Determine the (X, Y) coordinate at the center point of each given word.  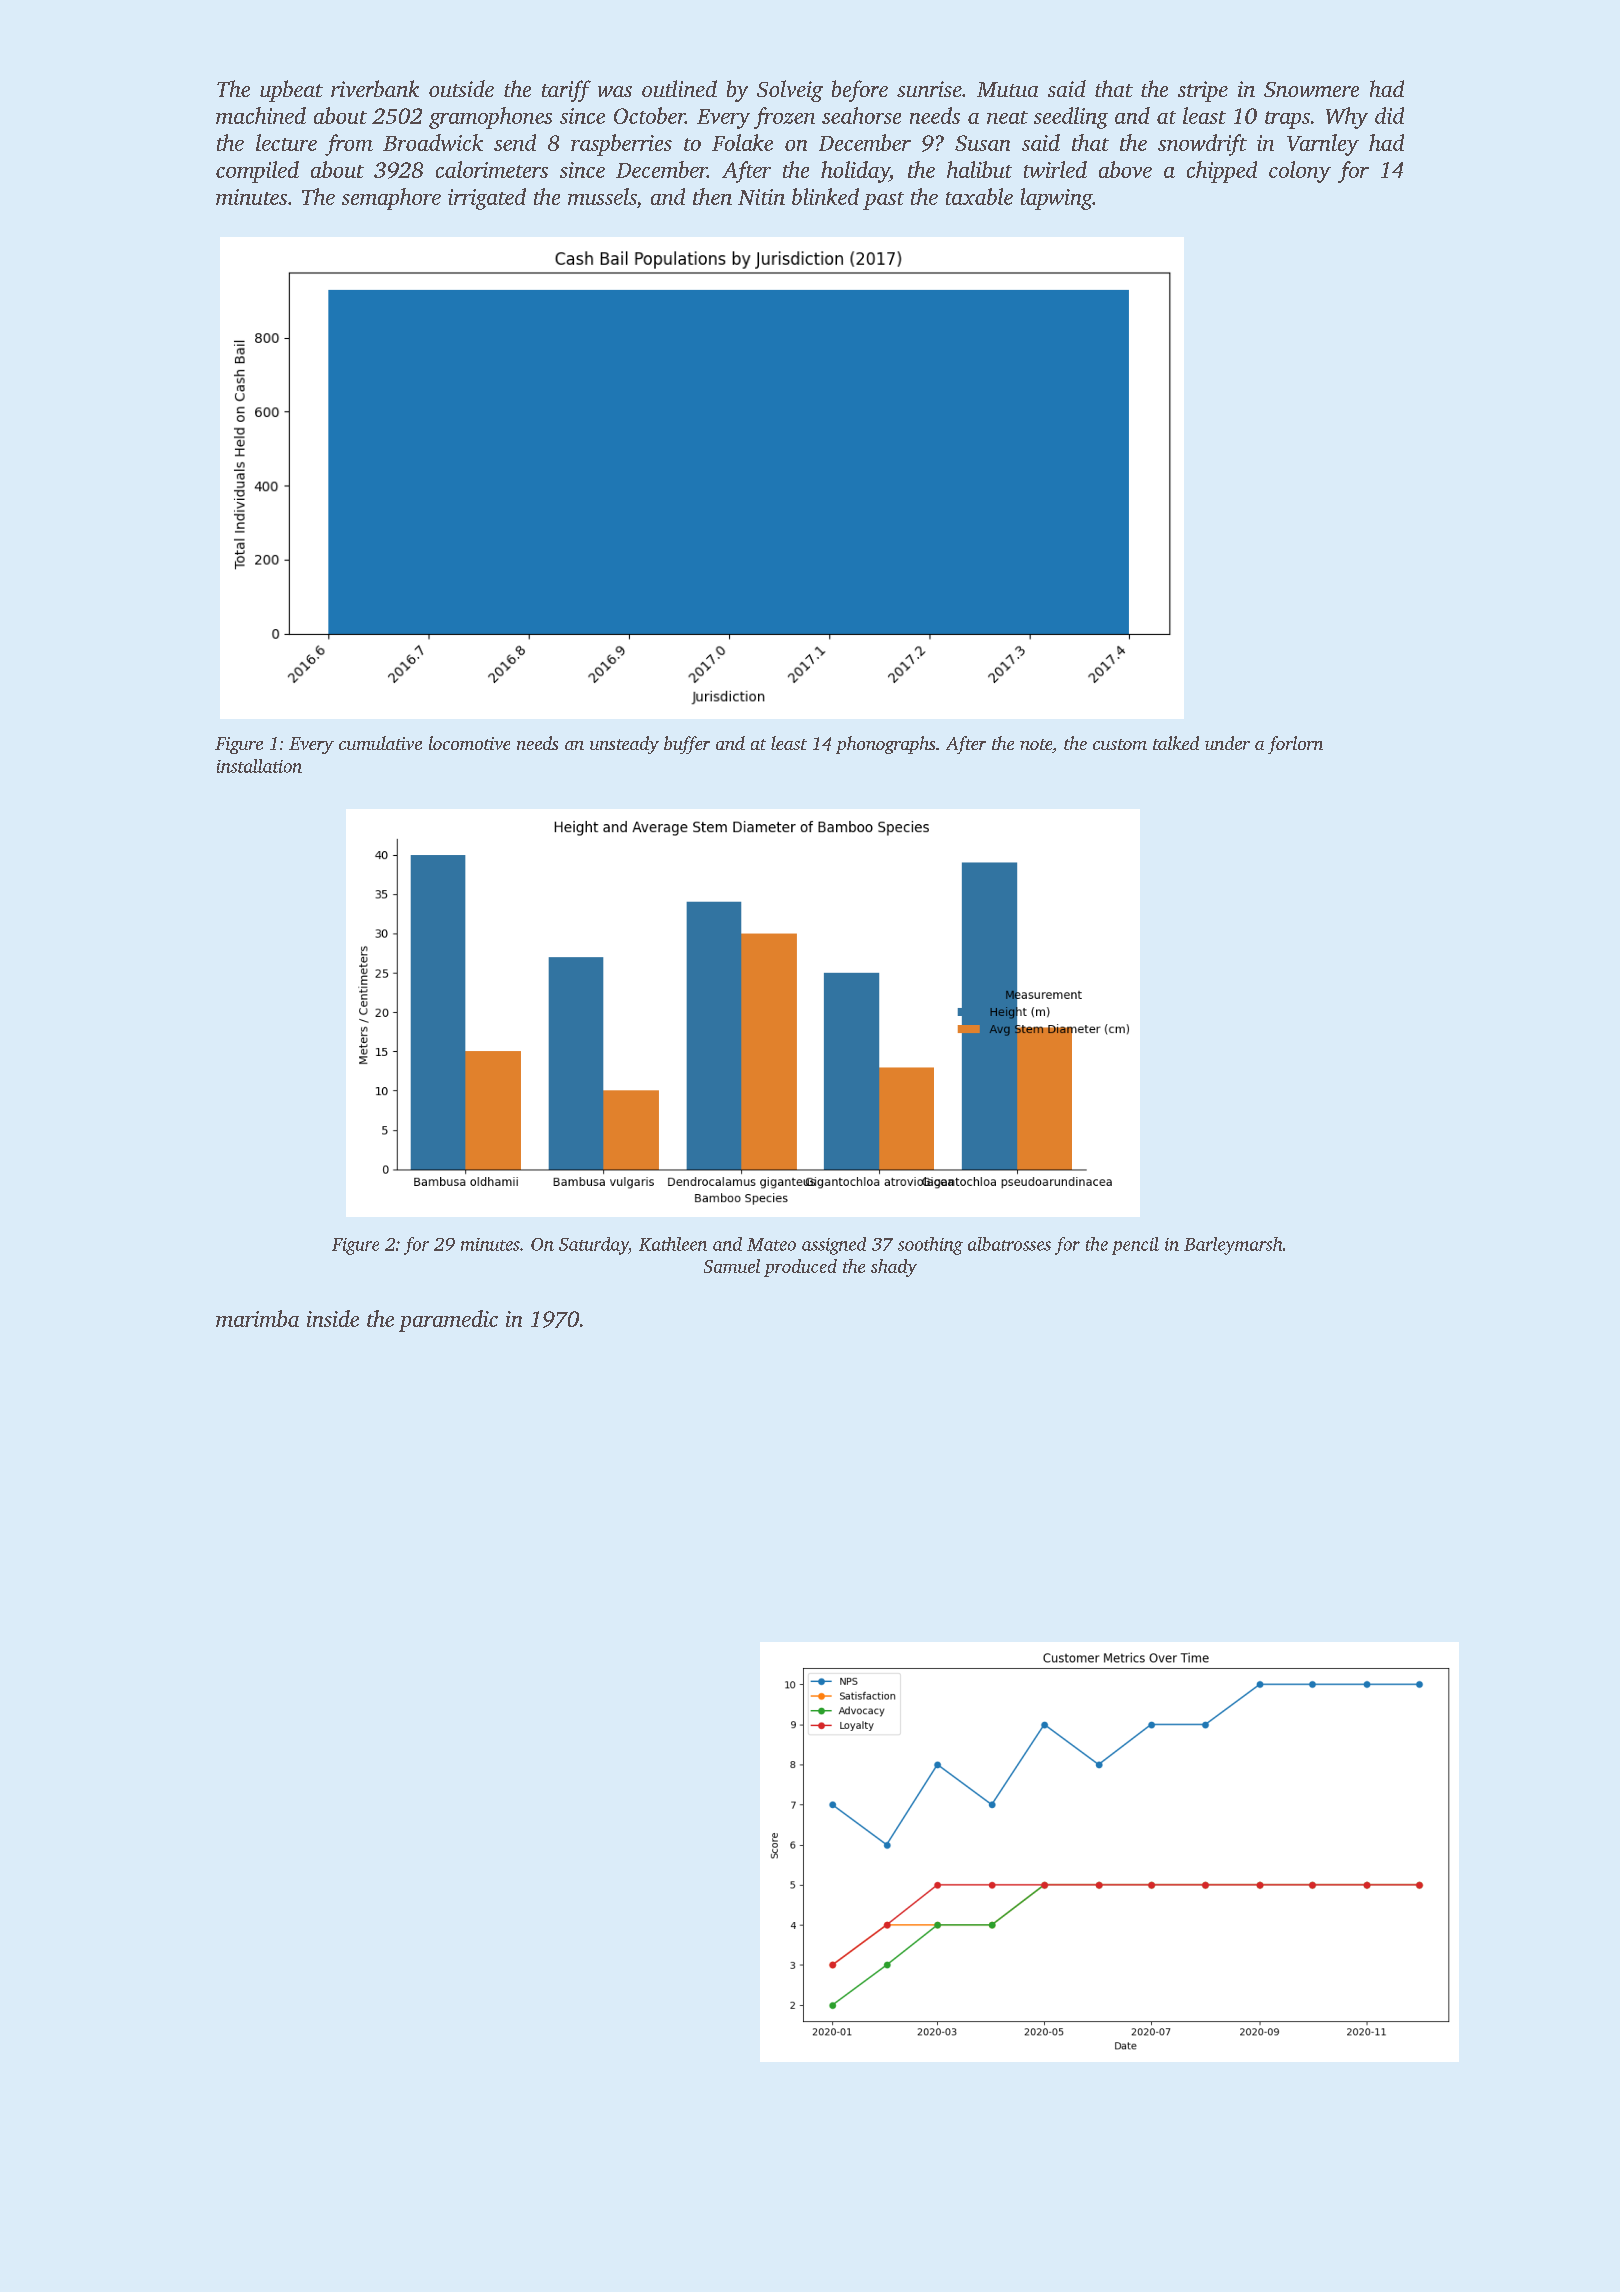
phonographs (885, 745)
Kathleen (673, 1244)
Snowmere (1311, 89)
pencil (1135, 1246)
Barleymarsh (1233, 1246)
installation (259, 766)
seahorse (861, 115)
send (515, 142)
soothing (930, 1246)
